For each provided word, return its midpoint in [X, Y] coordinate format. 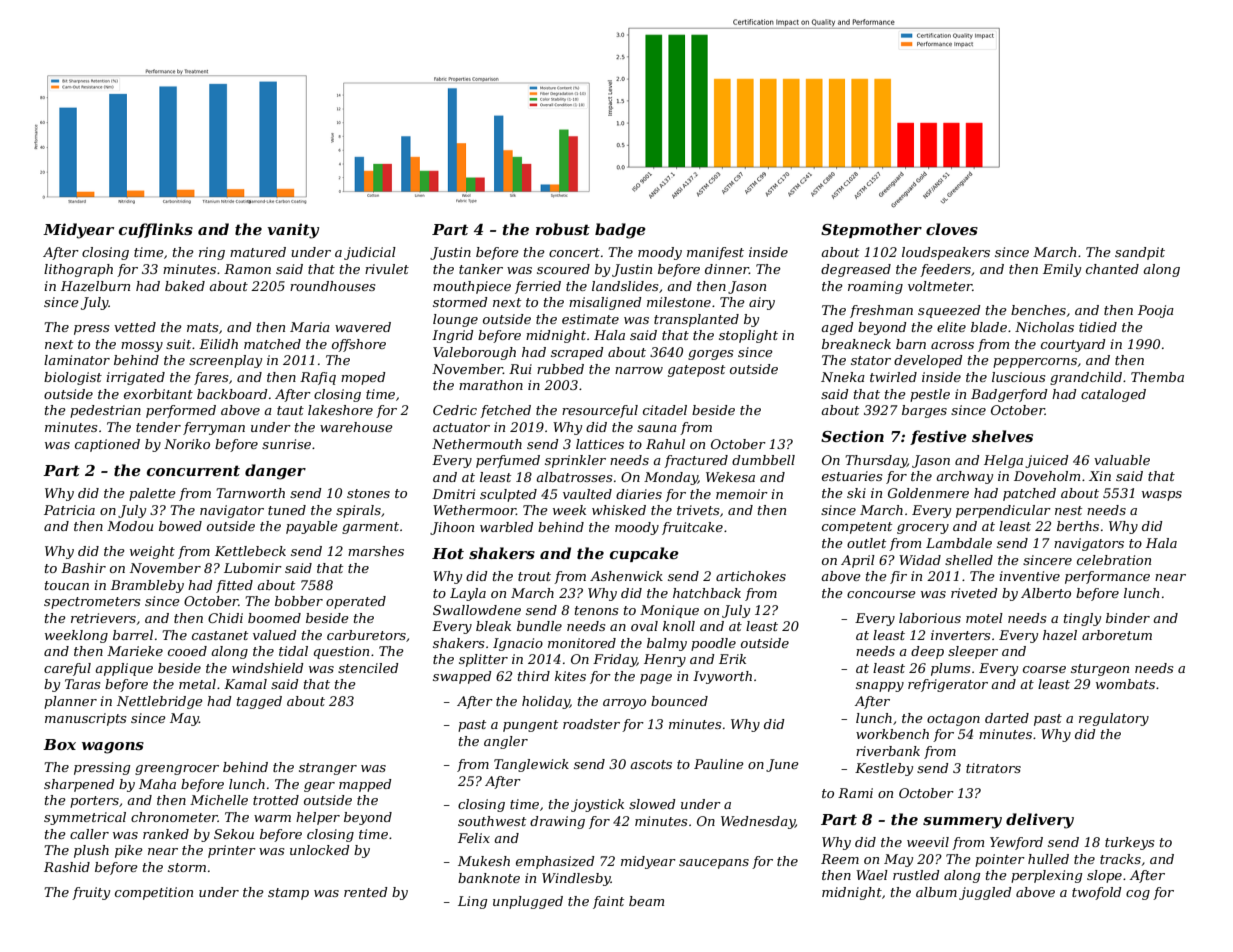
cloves [952, 229]
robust [563, 229]
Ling [472, 902]
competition [154, 893]
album [936, 892]
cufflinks [156, 230]
